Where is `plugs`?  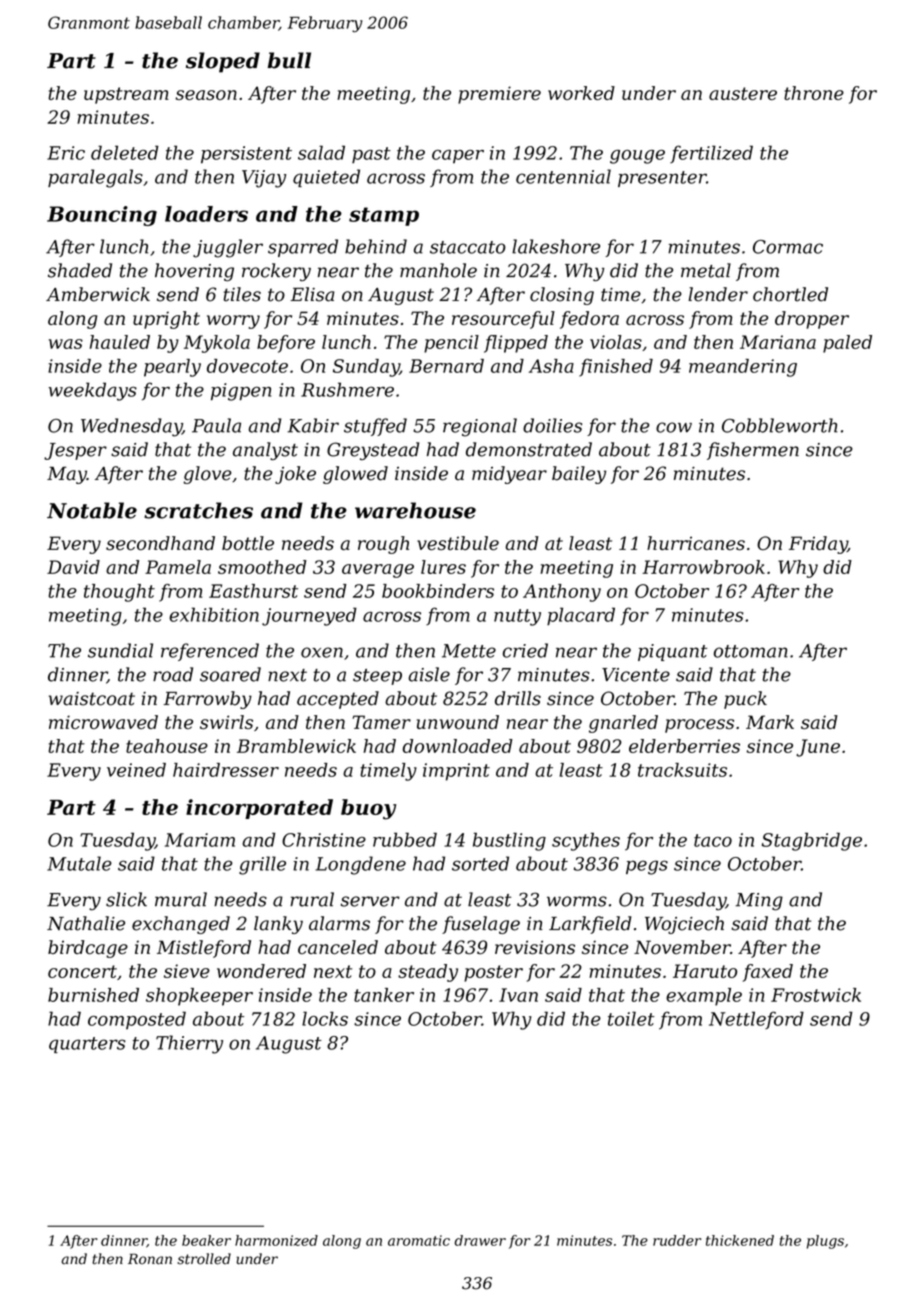
plugs is located at coordinates (825, 1242).
